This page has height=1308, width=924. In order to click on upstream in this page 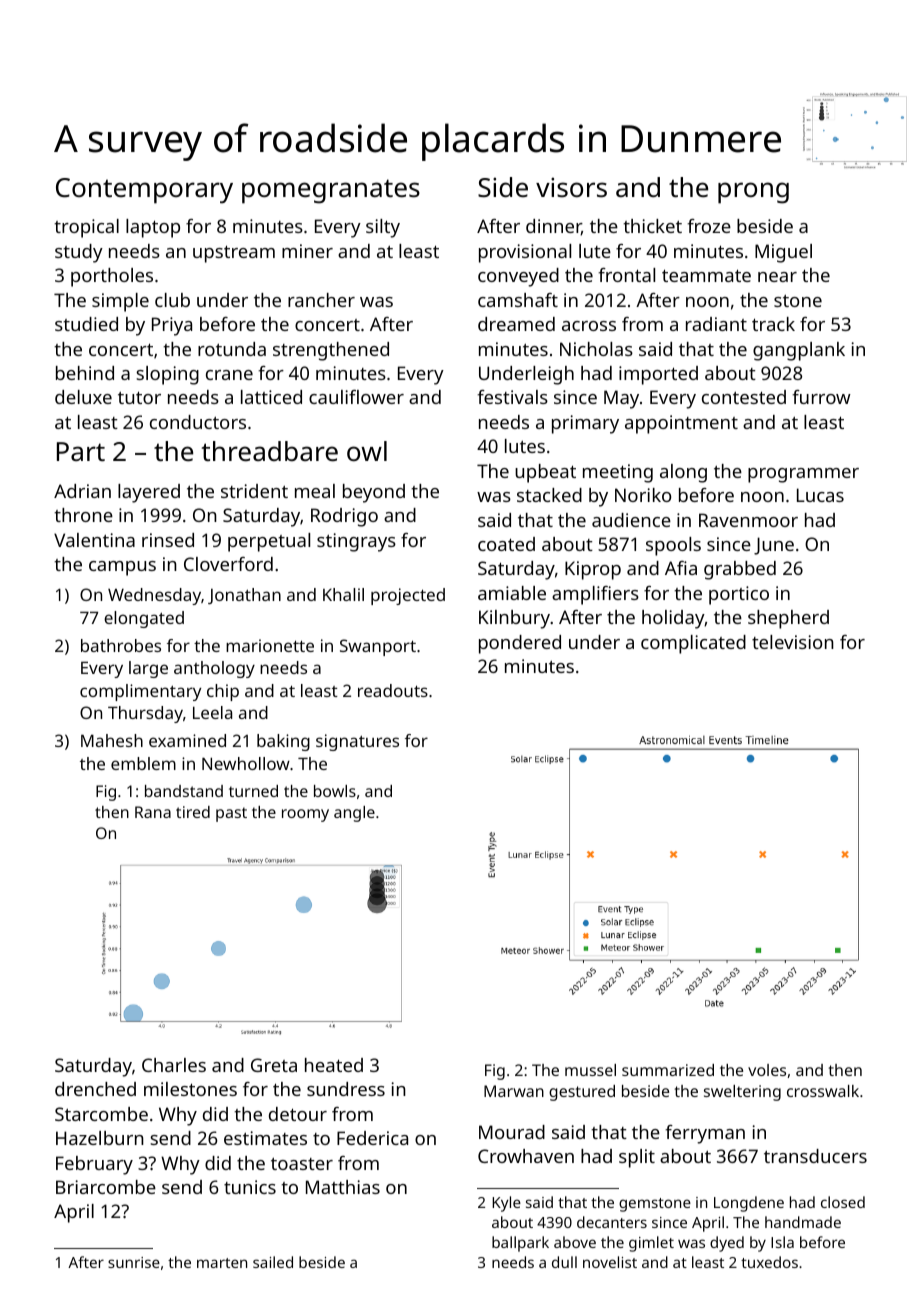, I will do `click(234, 254)`.
